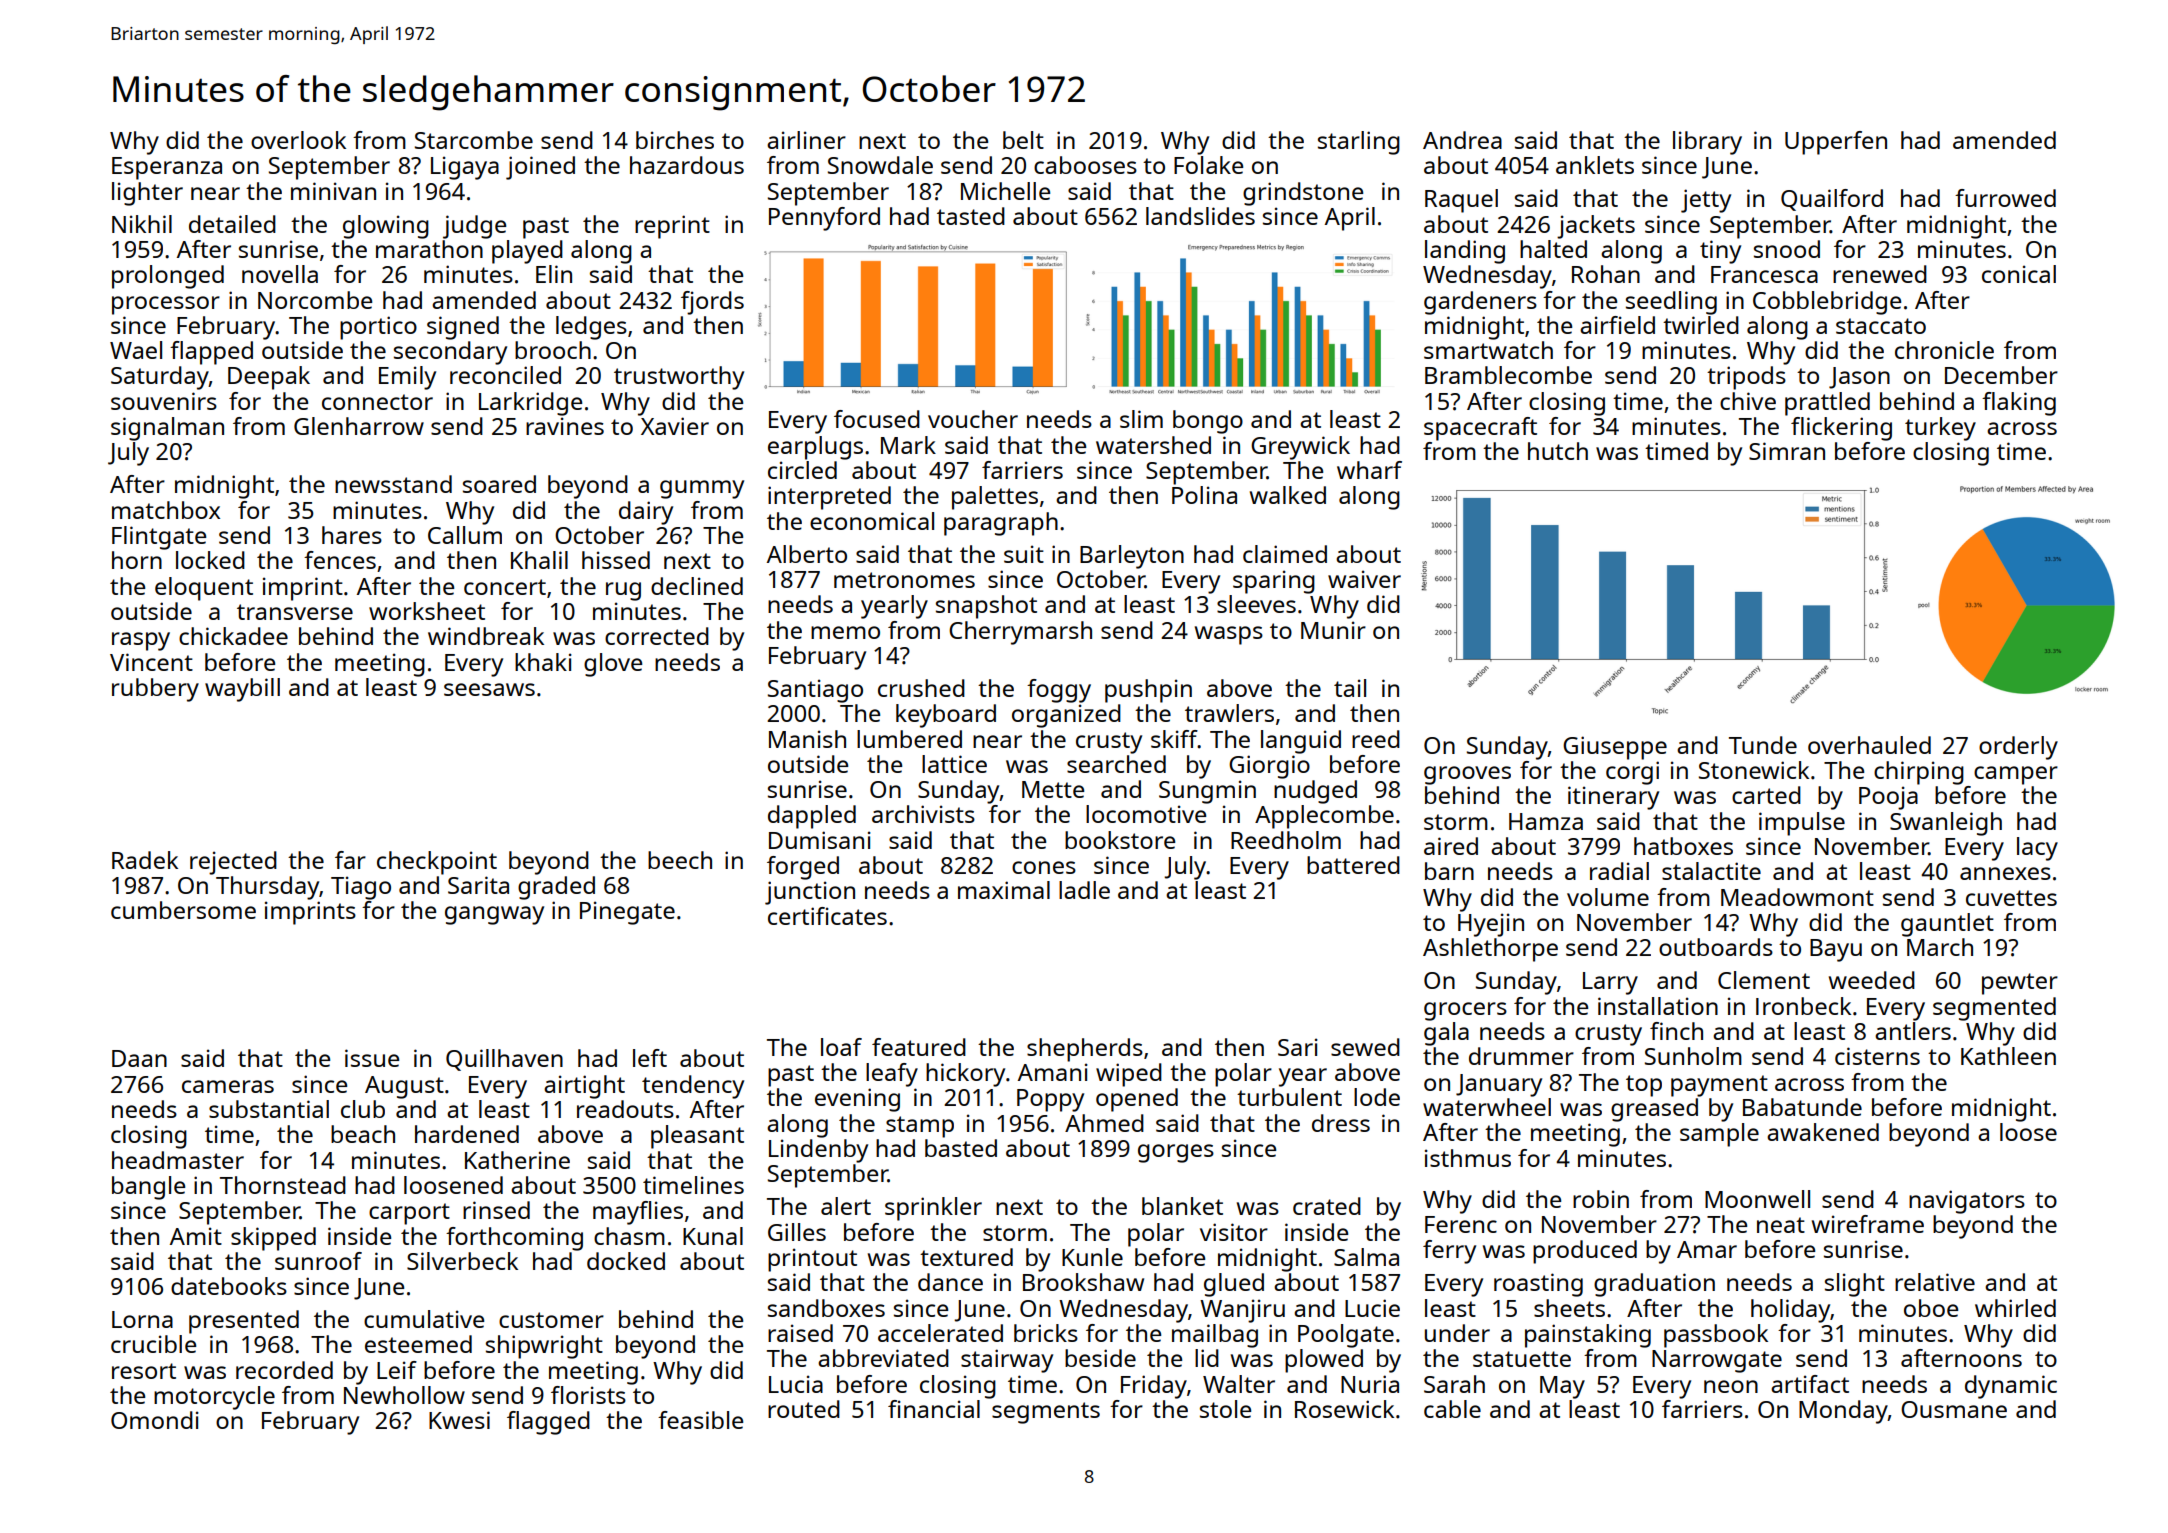 The image size is (2168, 1533). Describe the element at coordinates (393, 484) in the screenshot. I see `newsstand` at that location.
